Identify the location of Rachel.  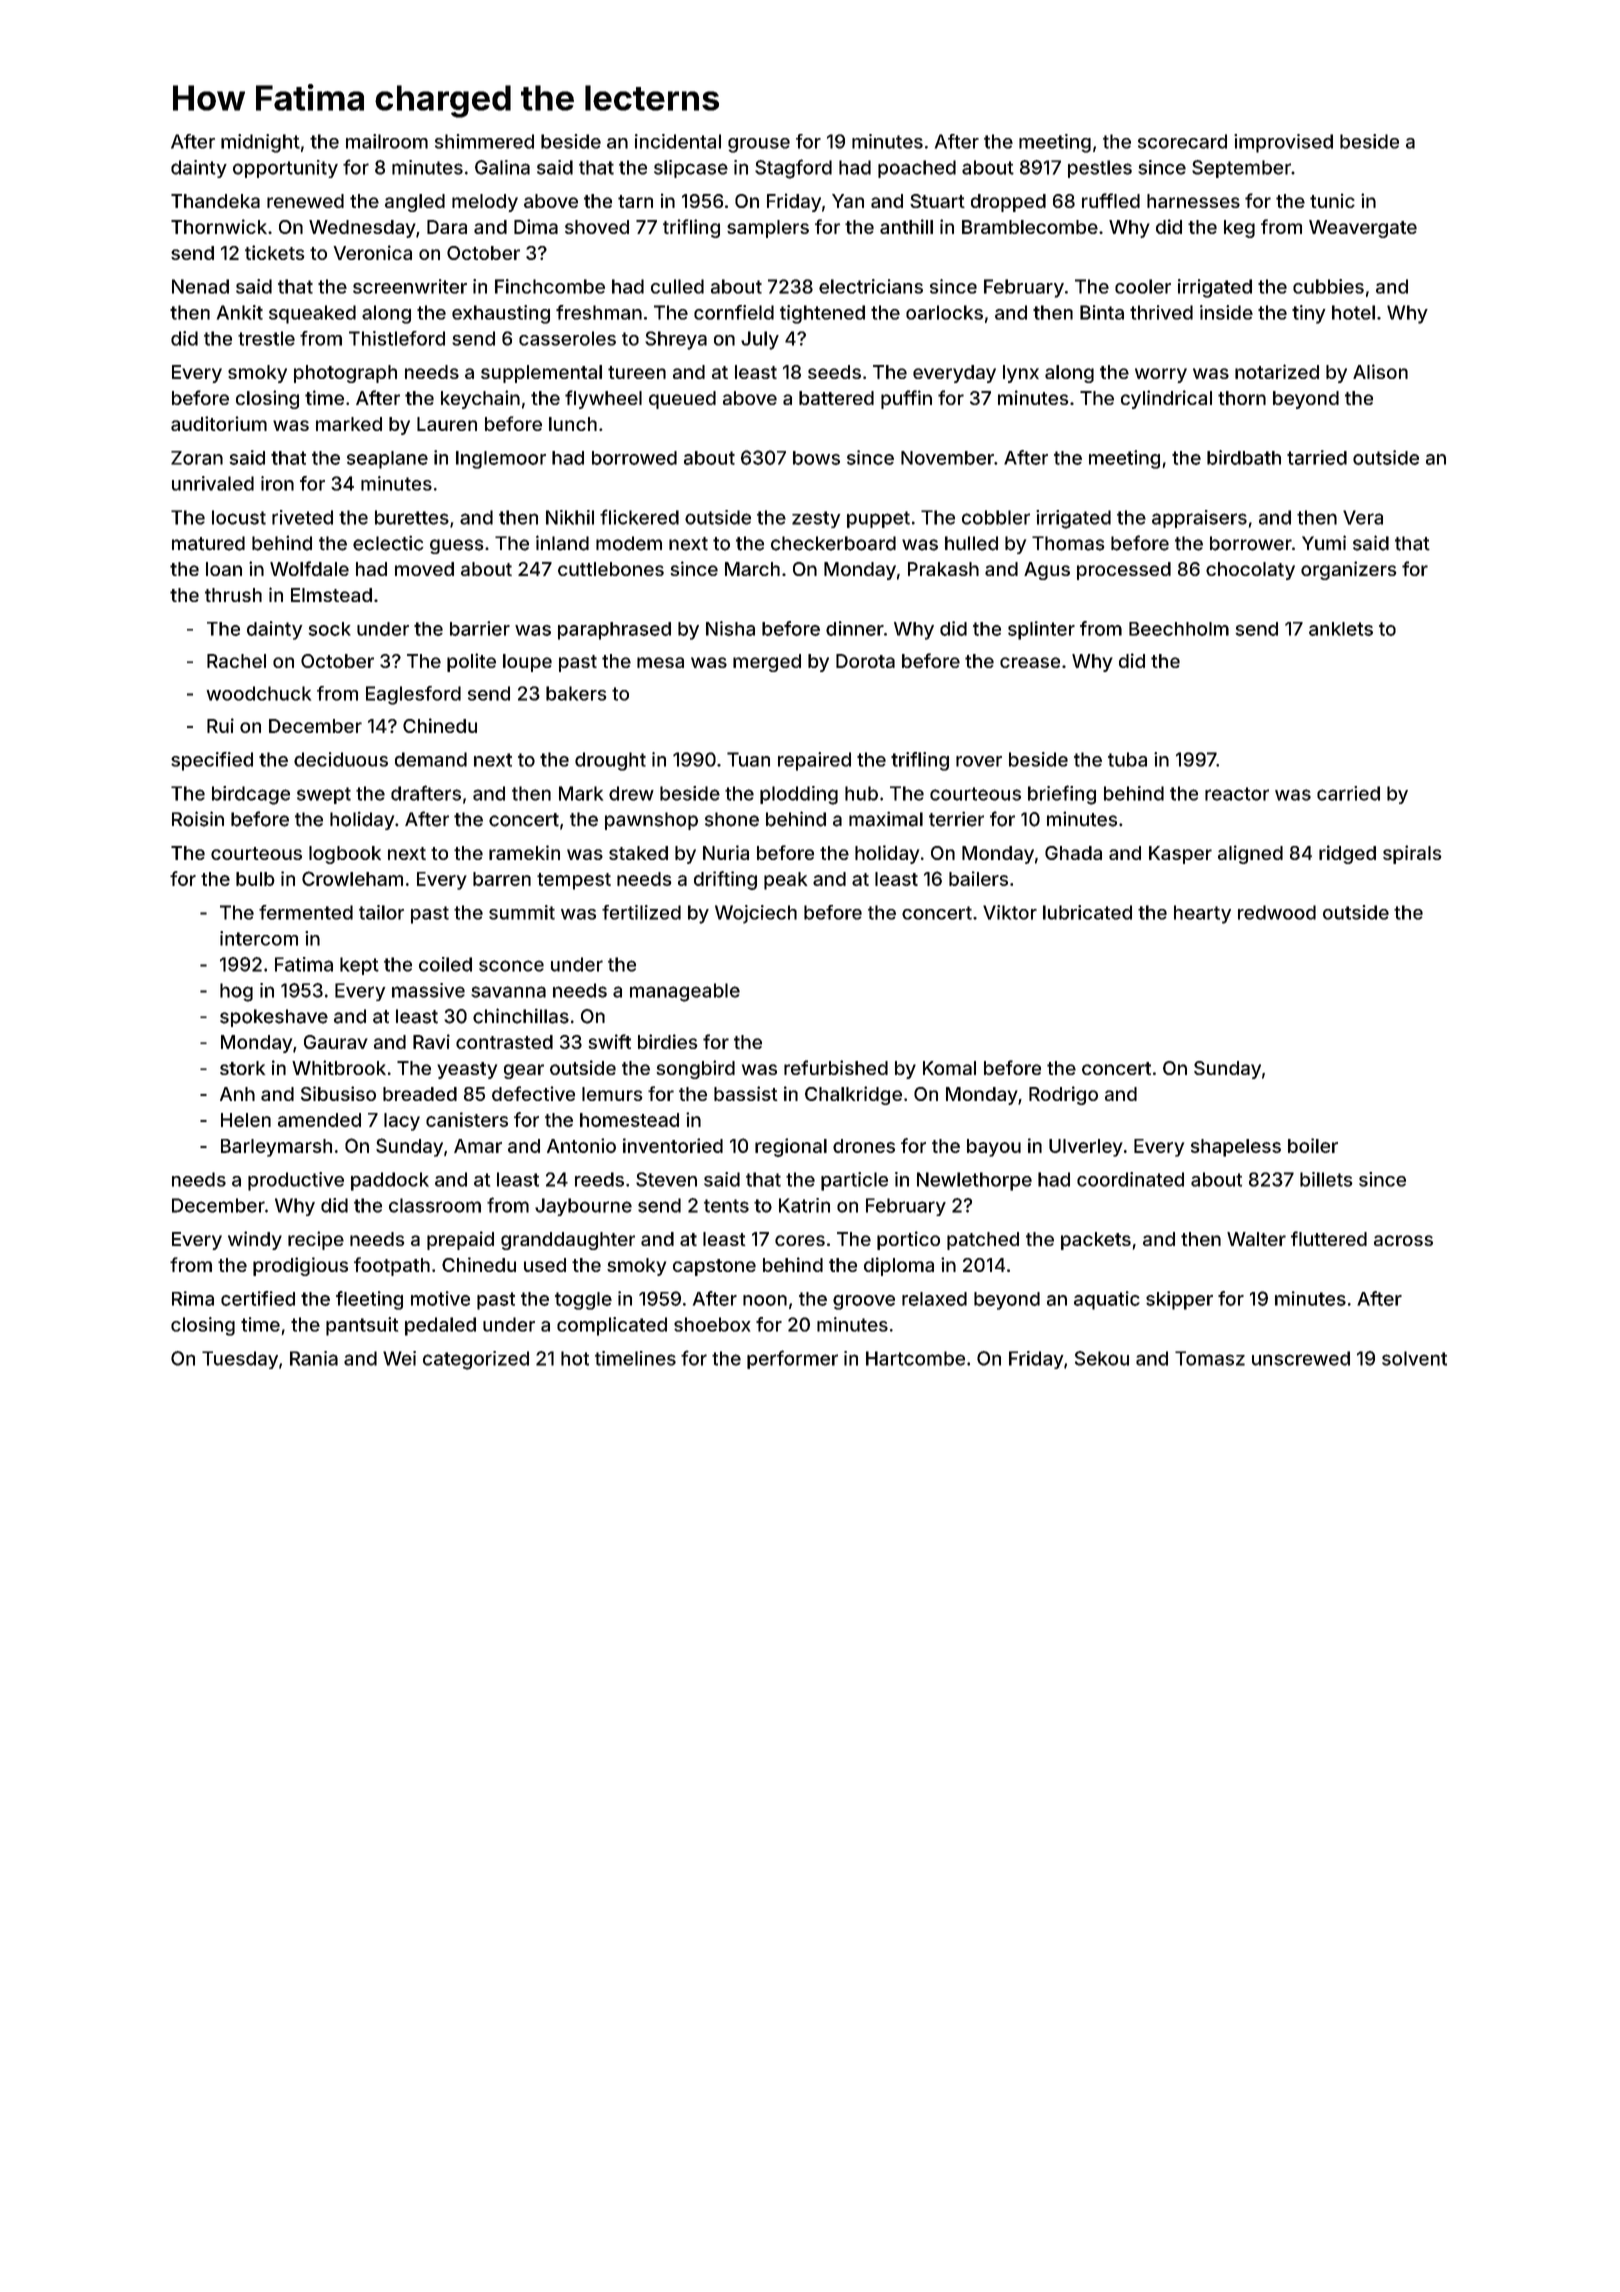
(236, 661).
